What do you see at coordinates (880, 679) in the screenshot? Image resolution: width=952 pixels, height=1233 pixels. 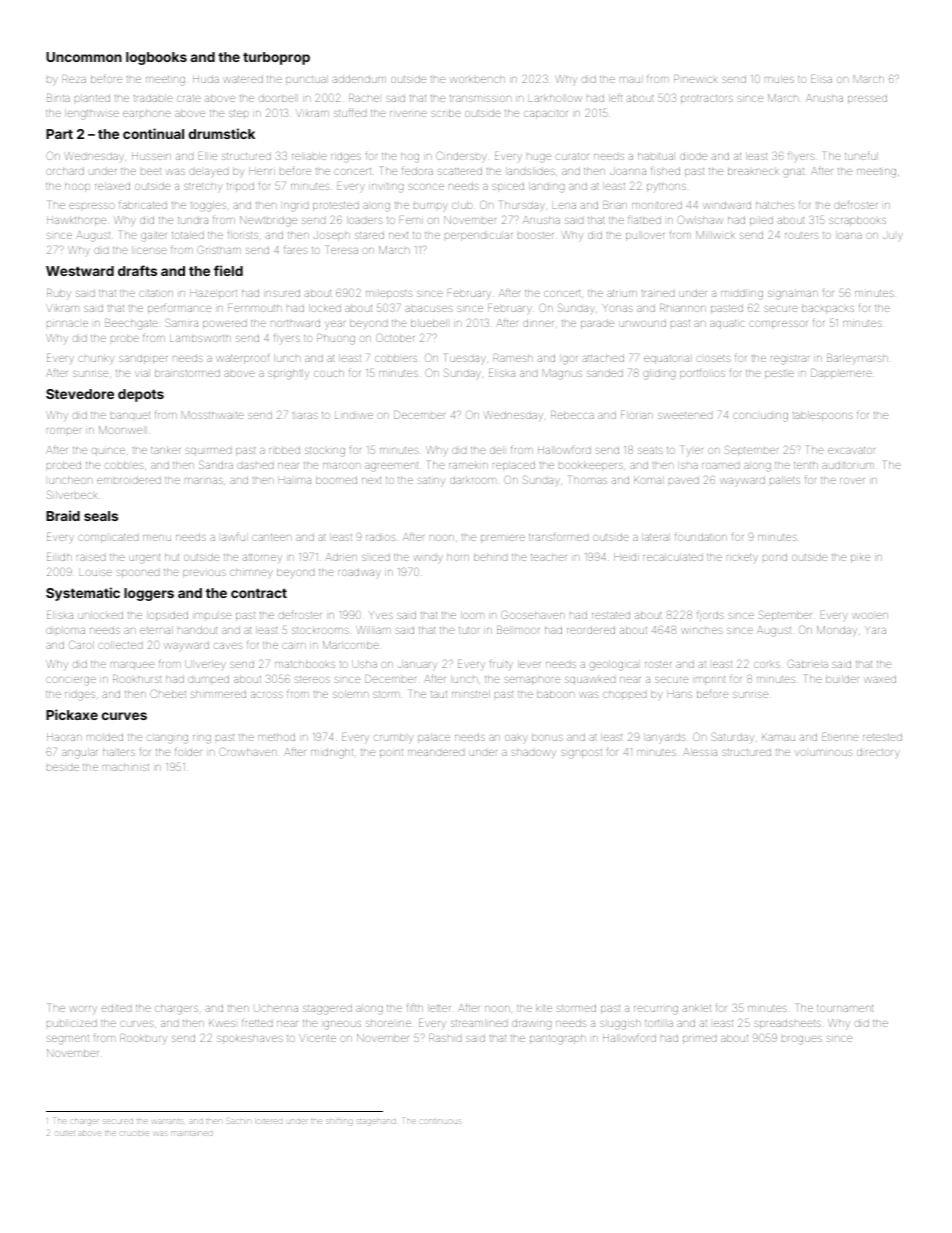 I see `waxed` at bounding box center [880, 679].
